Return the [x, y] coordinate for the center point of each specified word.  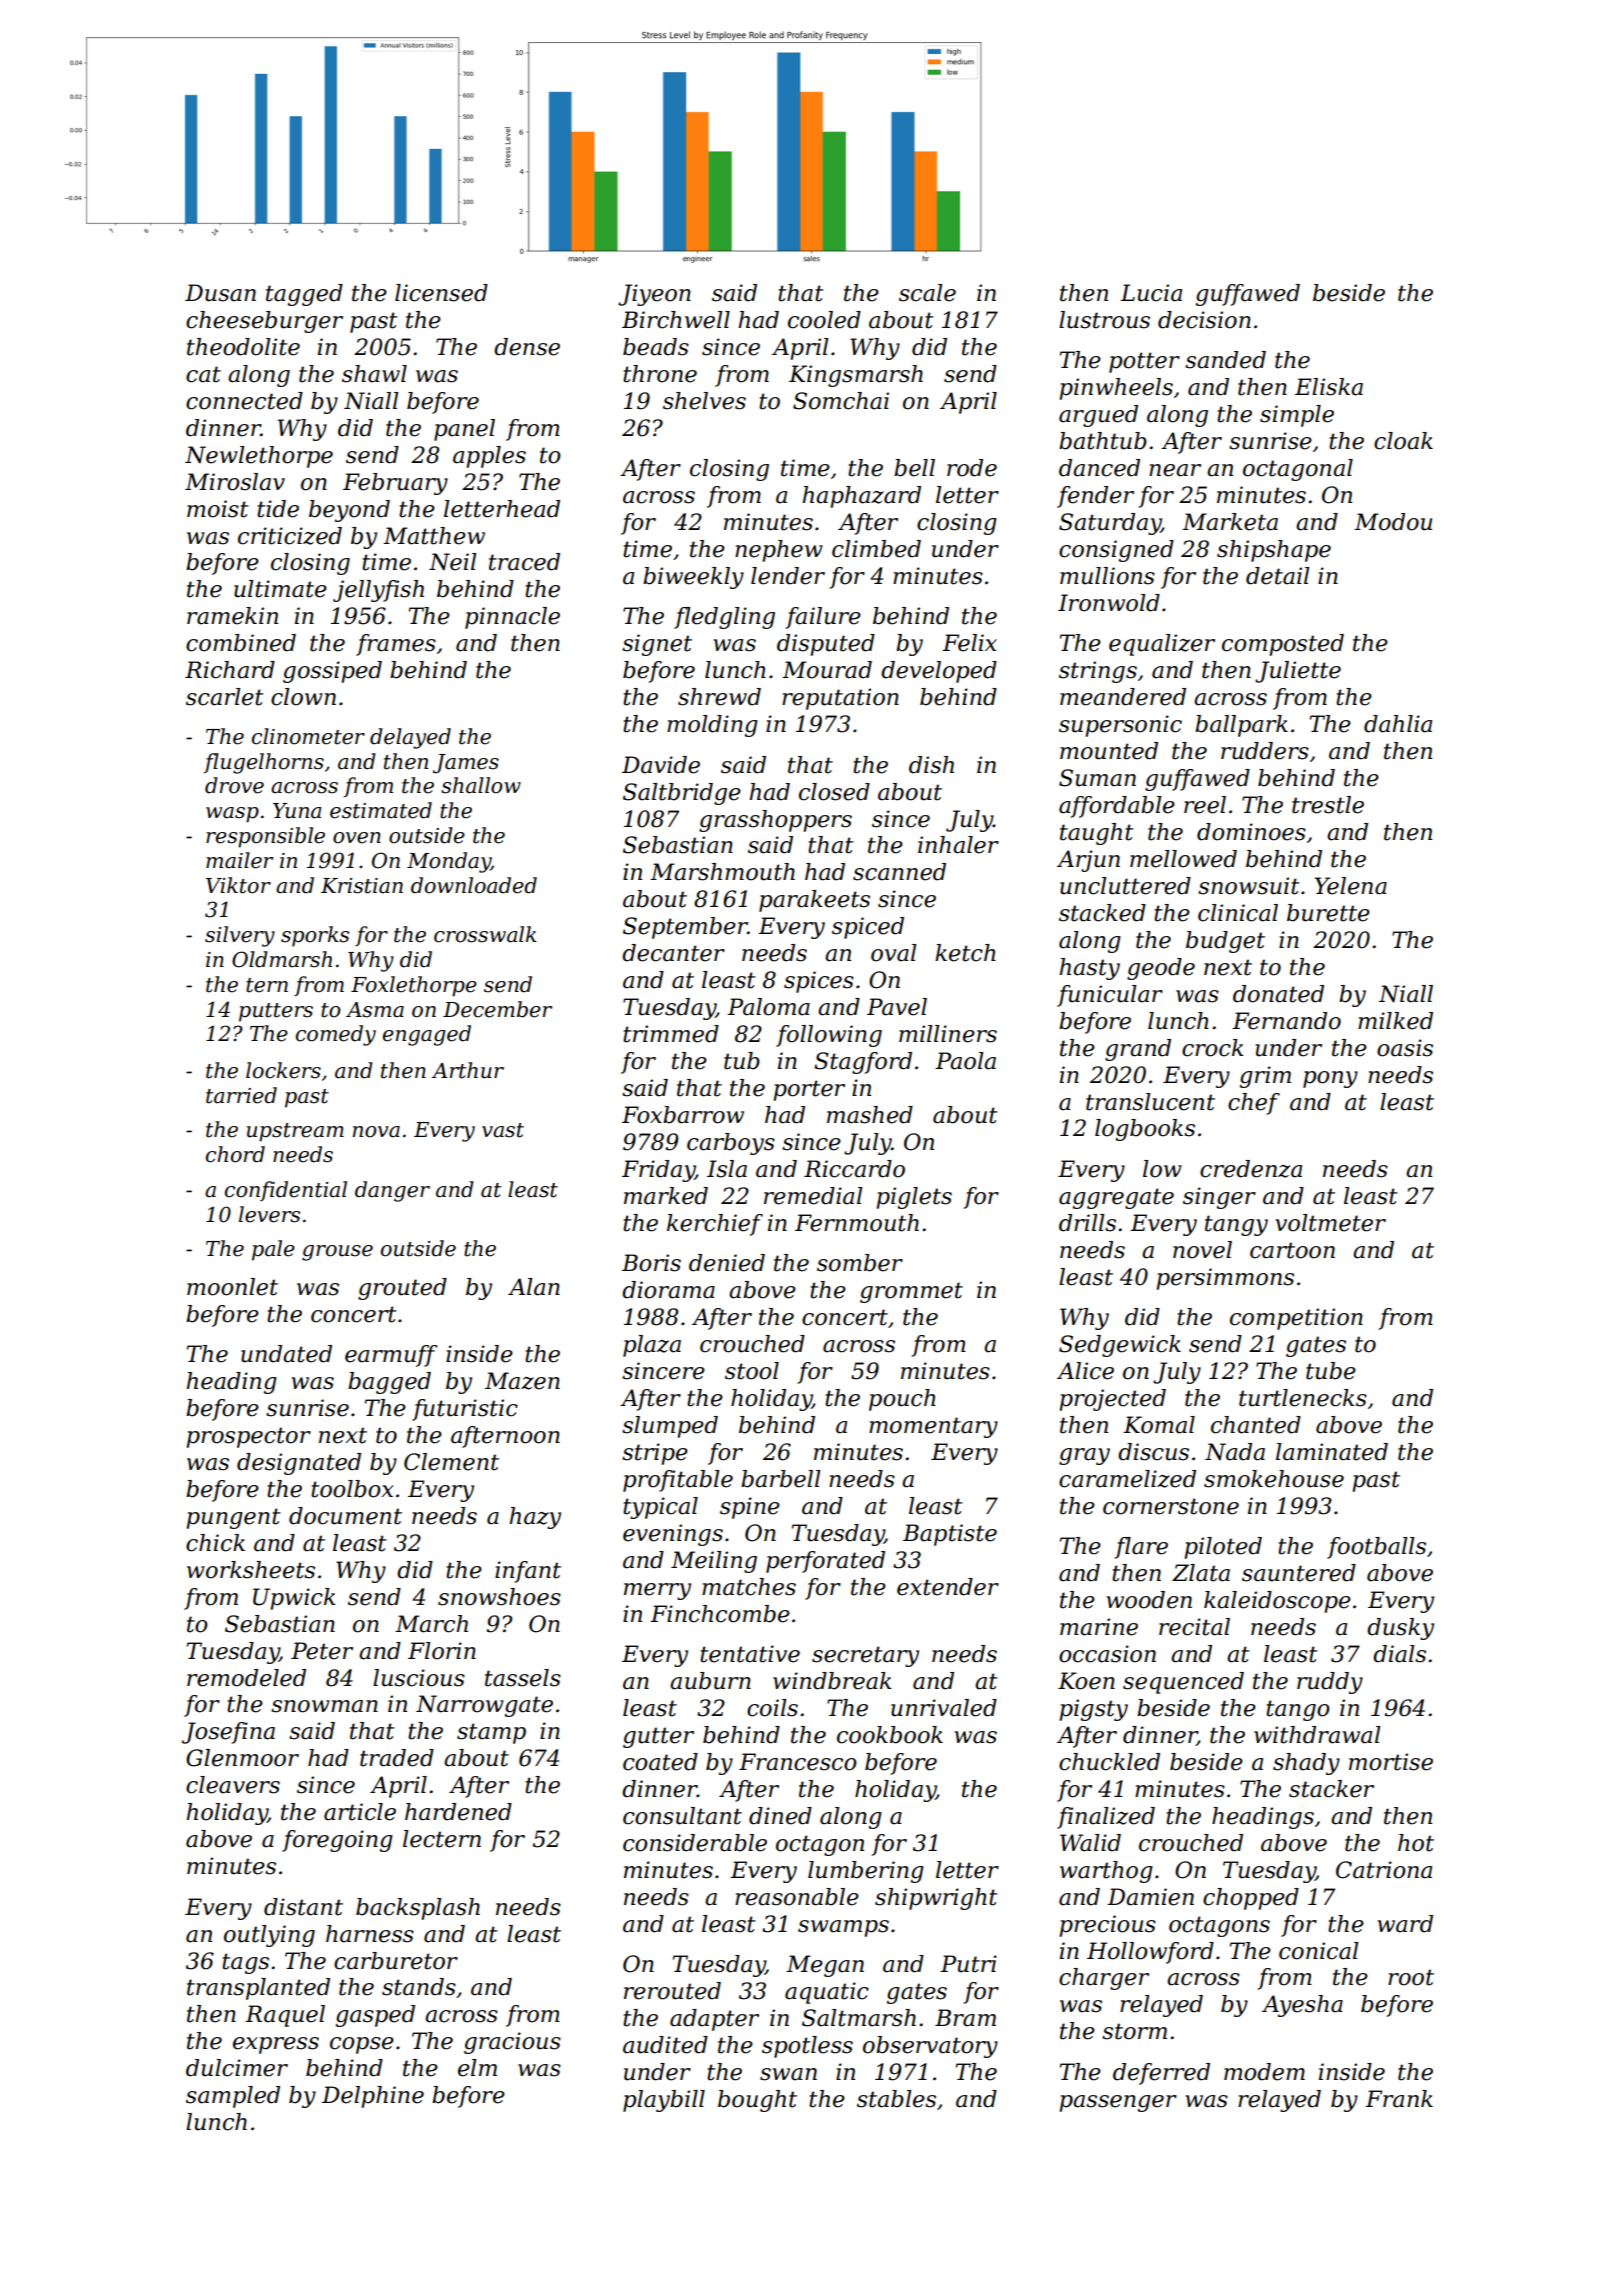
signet [657, 645]
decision [1204, 320]
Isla [727, 1169]
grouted [402, 1289]
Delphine [373, 2097]
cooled [824, 320]
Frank [1399, 2099]
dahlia [1398, 724]
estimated [381, 810]
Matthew [434, 536]
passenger [1118, 2103]
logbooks [1145, 1130]
